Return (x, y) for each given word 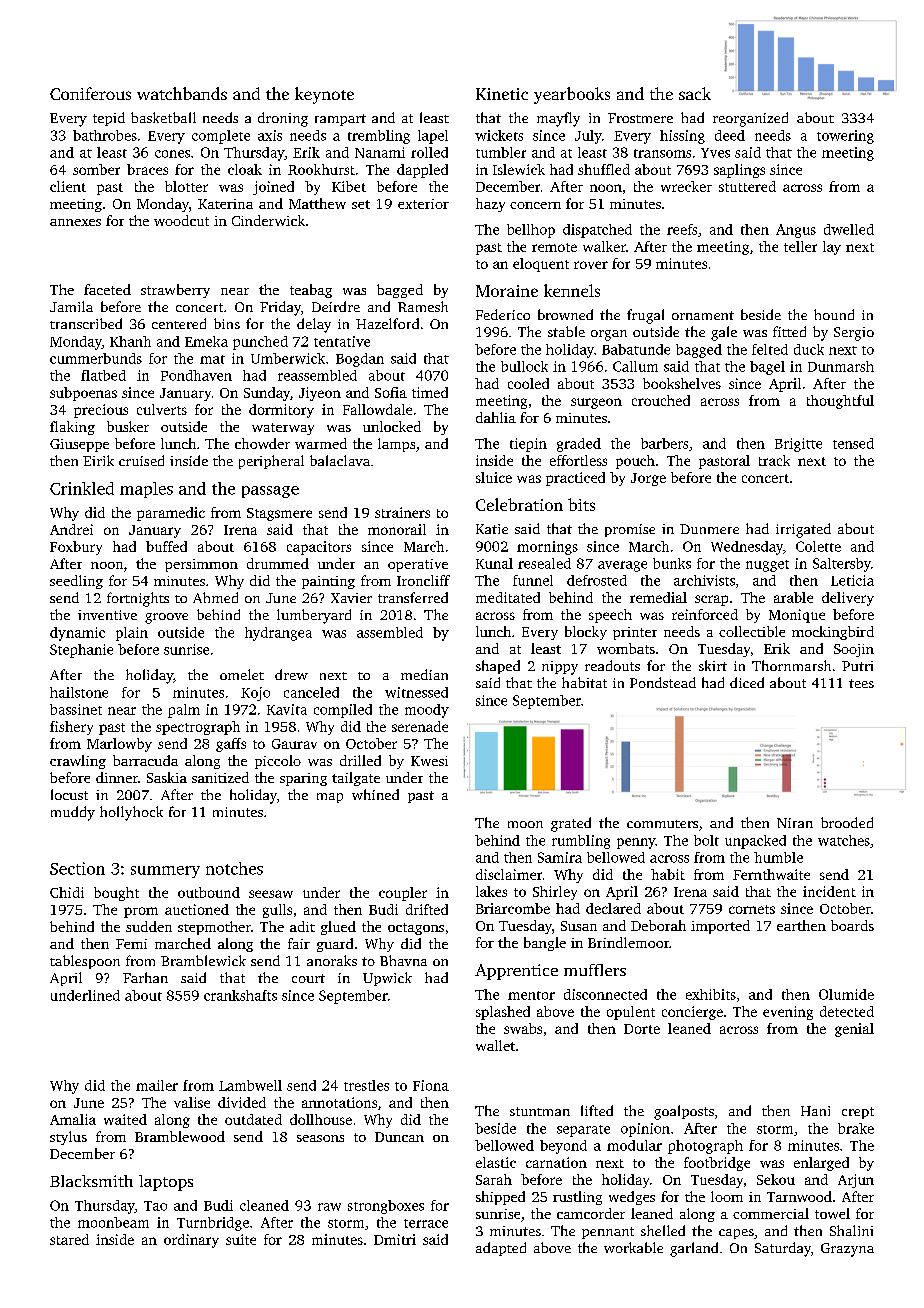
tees (861, 683)
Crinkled (82, 488)
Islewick (519, 169)
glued (338, 928)
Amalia (73, 1119)
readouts (612, 665)
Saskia (167, 777)
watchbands (182, 93)
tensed (853, 443)
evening (788, 1013)
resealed (544, 563)
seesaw (271, 894)
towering (845, 137)
